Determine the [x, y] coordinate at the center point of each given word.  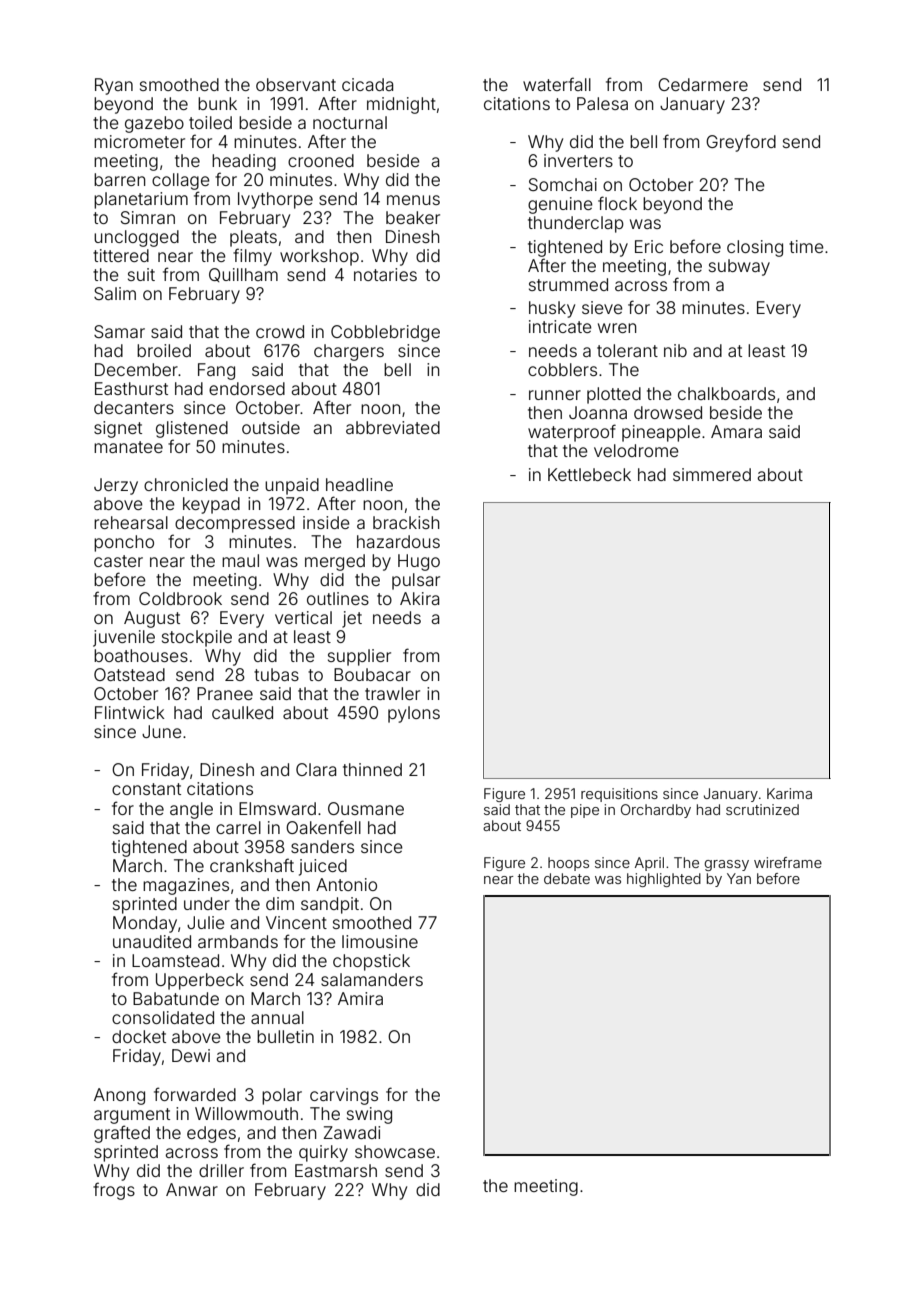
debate [567, 878]
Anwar [192, 1189]
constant [146, 789]
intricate [560, 326]
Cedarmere [703, 84]
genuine [560, 205]
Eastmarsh [336, 1170]
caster [118, 561]
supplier [359, 657]
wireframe [788, 862]
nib [675, 350]
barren [119, 179]
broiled [164, 350]
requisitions [619, 795]
